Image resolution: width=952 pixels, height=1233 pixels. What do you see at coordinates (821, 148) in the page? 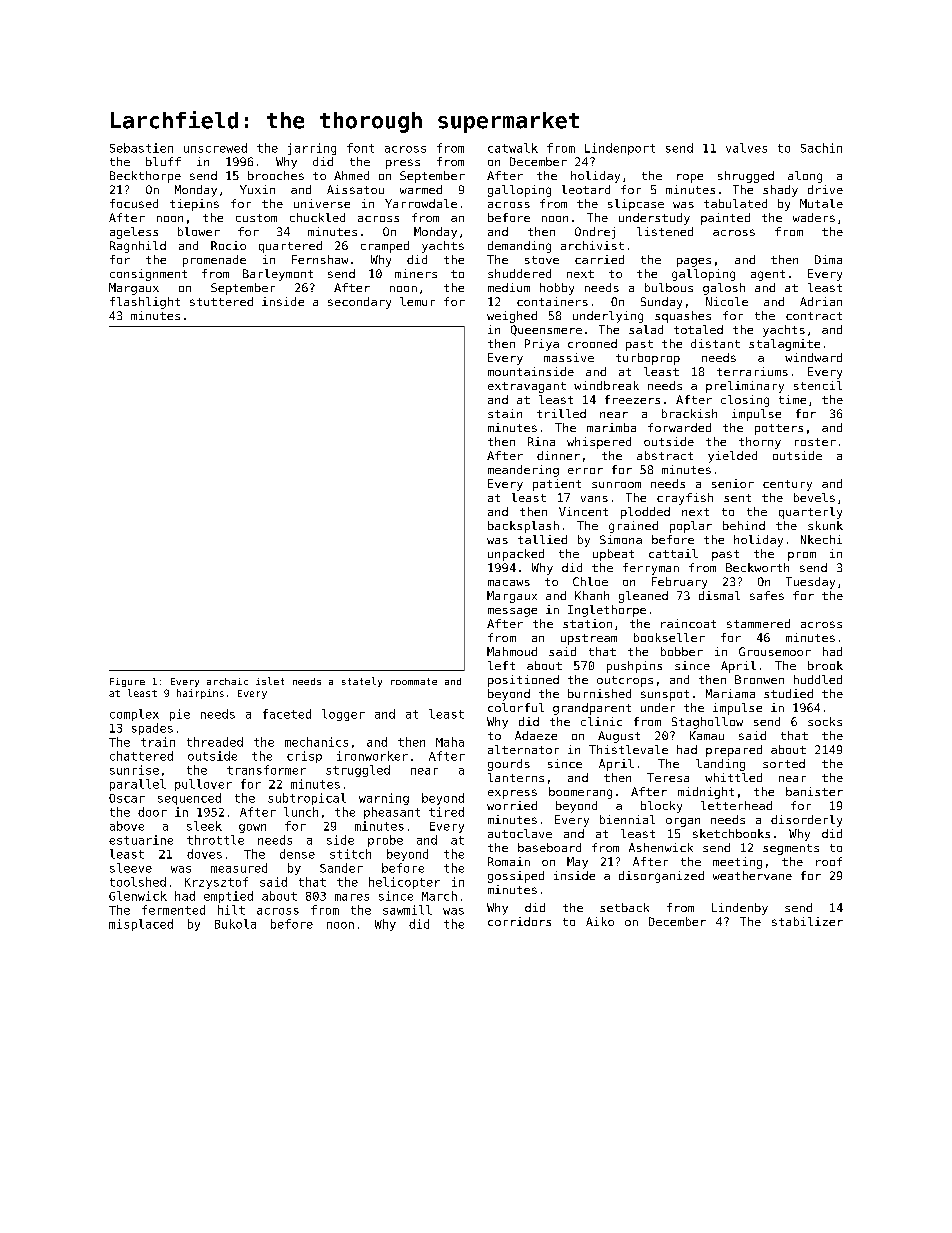
I see `Sachin` at bounding box center [821, 148].
